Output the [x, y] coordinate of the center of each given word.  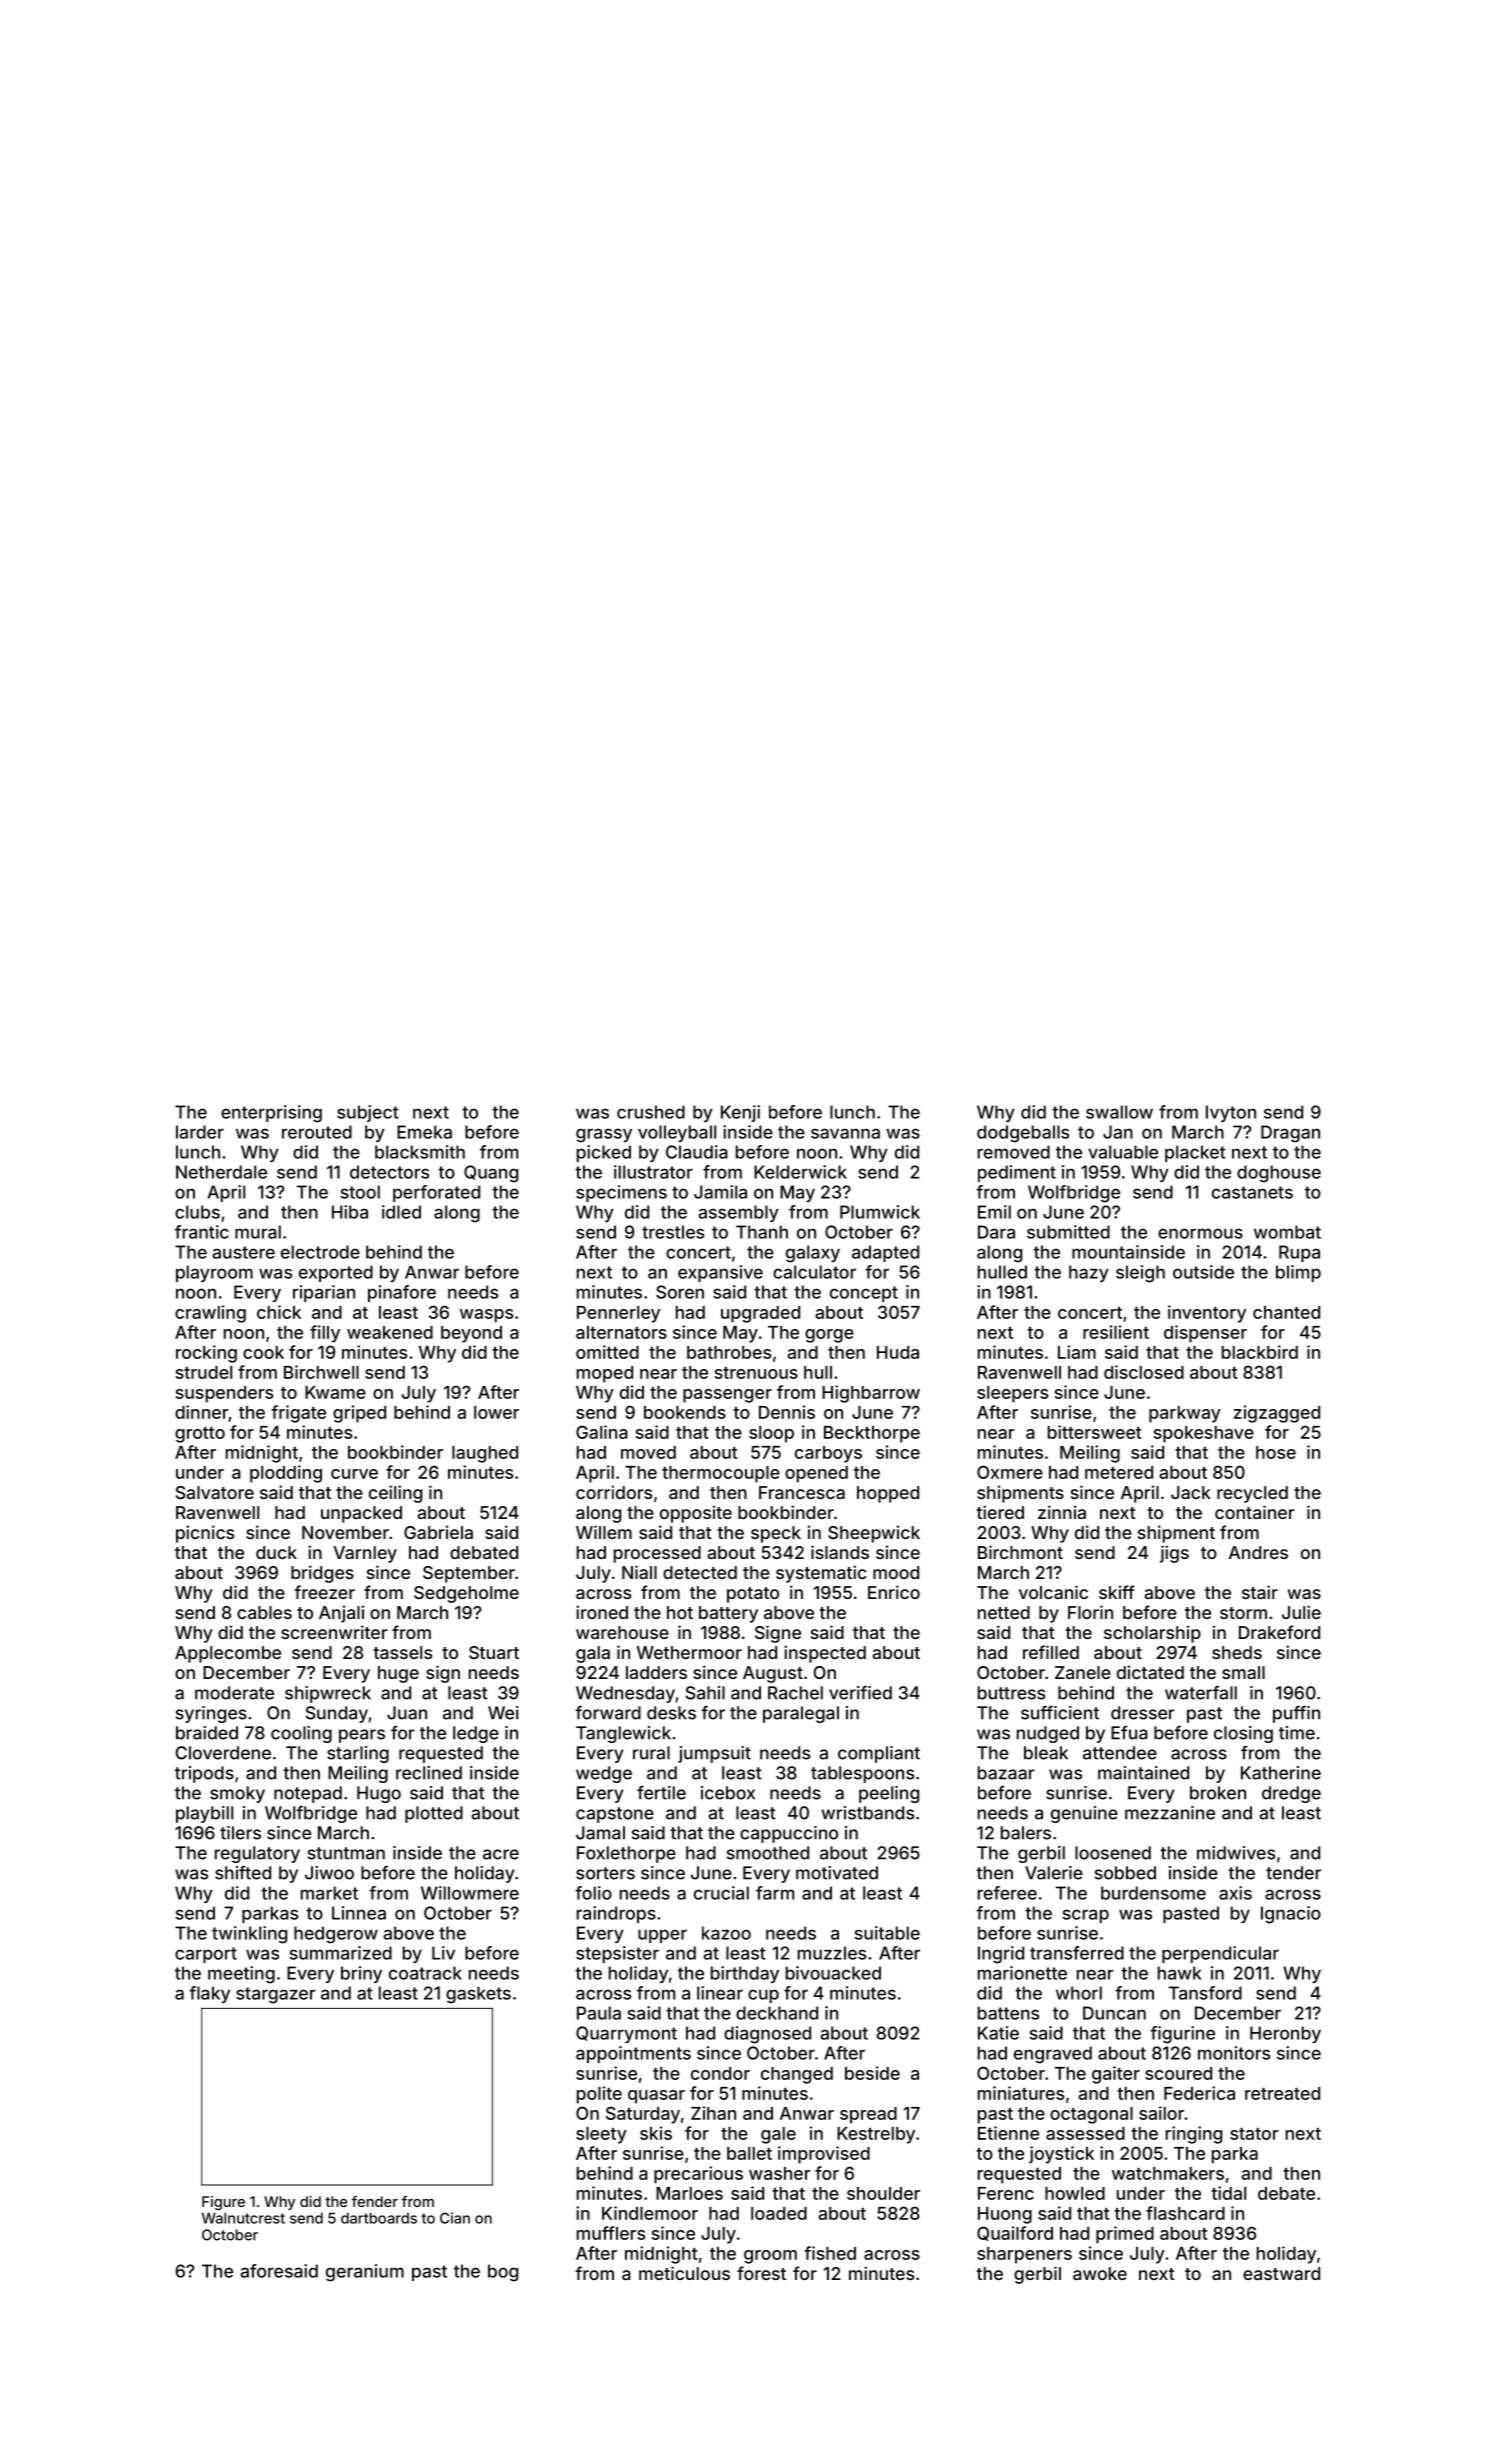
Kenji [740, 1113]
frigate [298, 1414]
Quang [491, 1174]
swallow [1119, 1112]
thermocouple [721, 1474]
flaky [209, 1994]
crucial [721, 1893]
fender [375, 2201]
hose [1276, 1452]
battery [728, 1614]
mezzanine [1170, 1813]
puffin [1296, 1714]
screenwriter [334, 1632]
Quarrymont [626, 2034]
